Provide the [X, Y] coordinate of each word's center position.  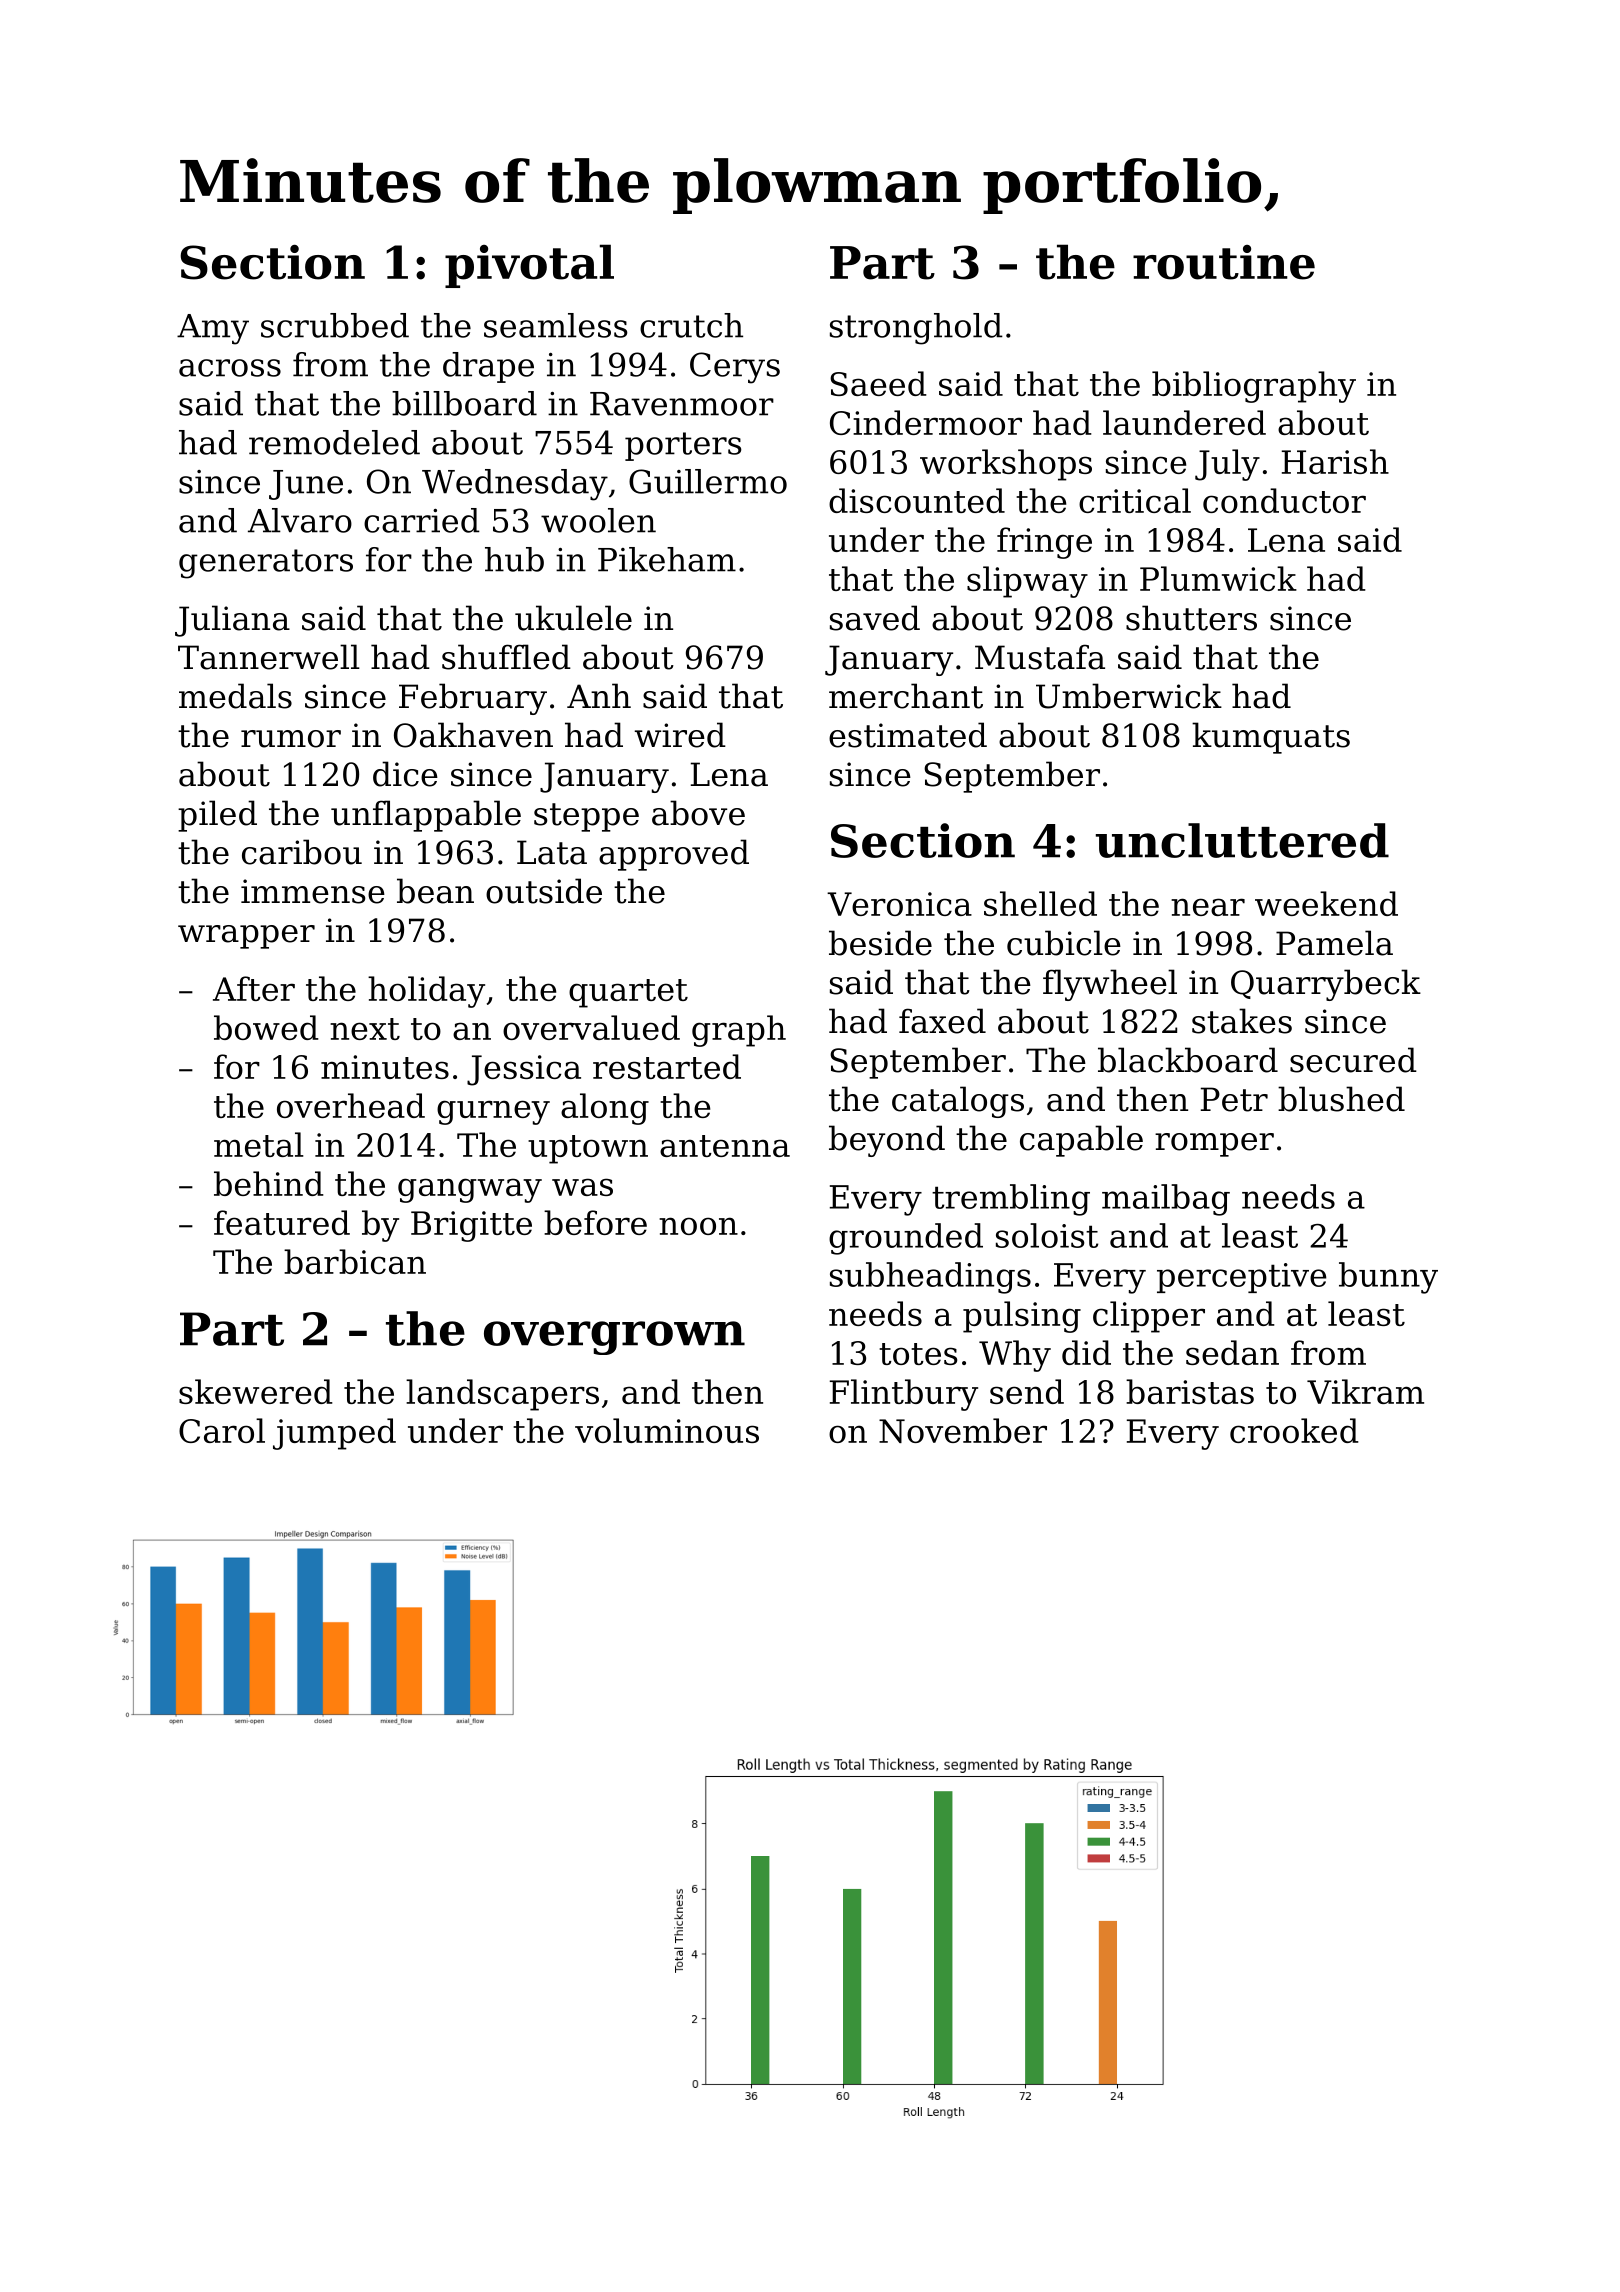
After [254, 988]
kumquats [1271, 738]
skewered [256, 1391]
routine [1224, 262]
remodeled [334, 442]
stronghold [916, 329]
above [698, 813]
